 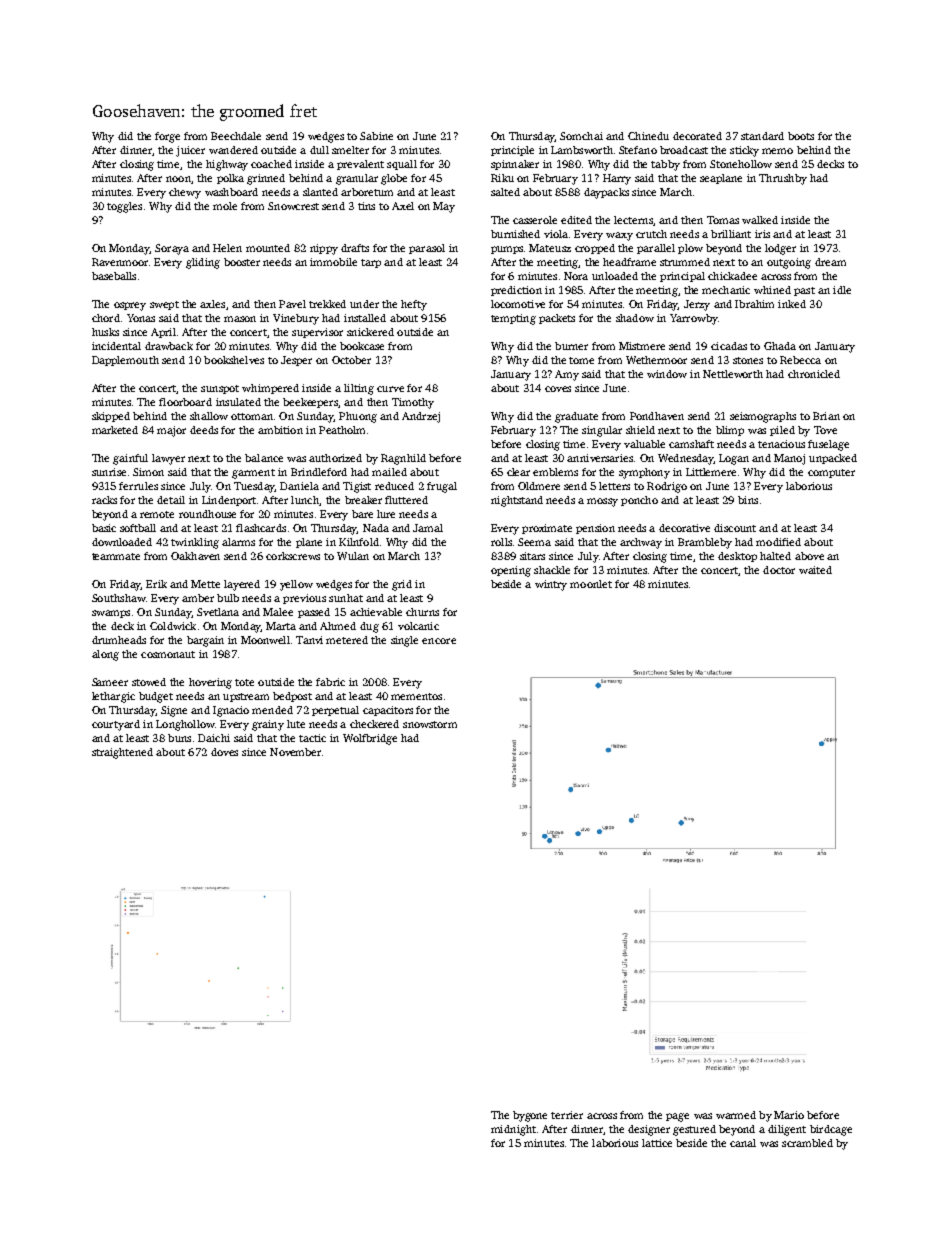 What do you see at coordinates (731, 234) in the image?
I see `brilliant` at bounding box center [731, 234].
